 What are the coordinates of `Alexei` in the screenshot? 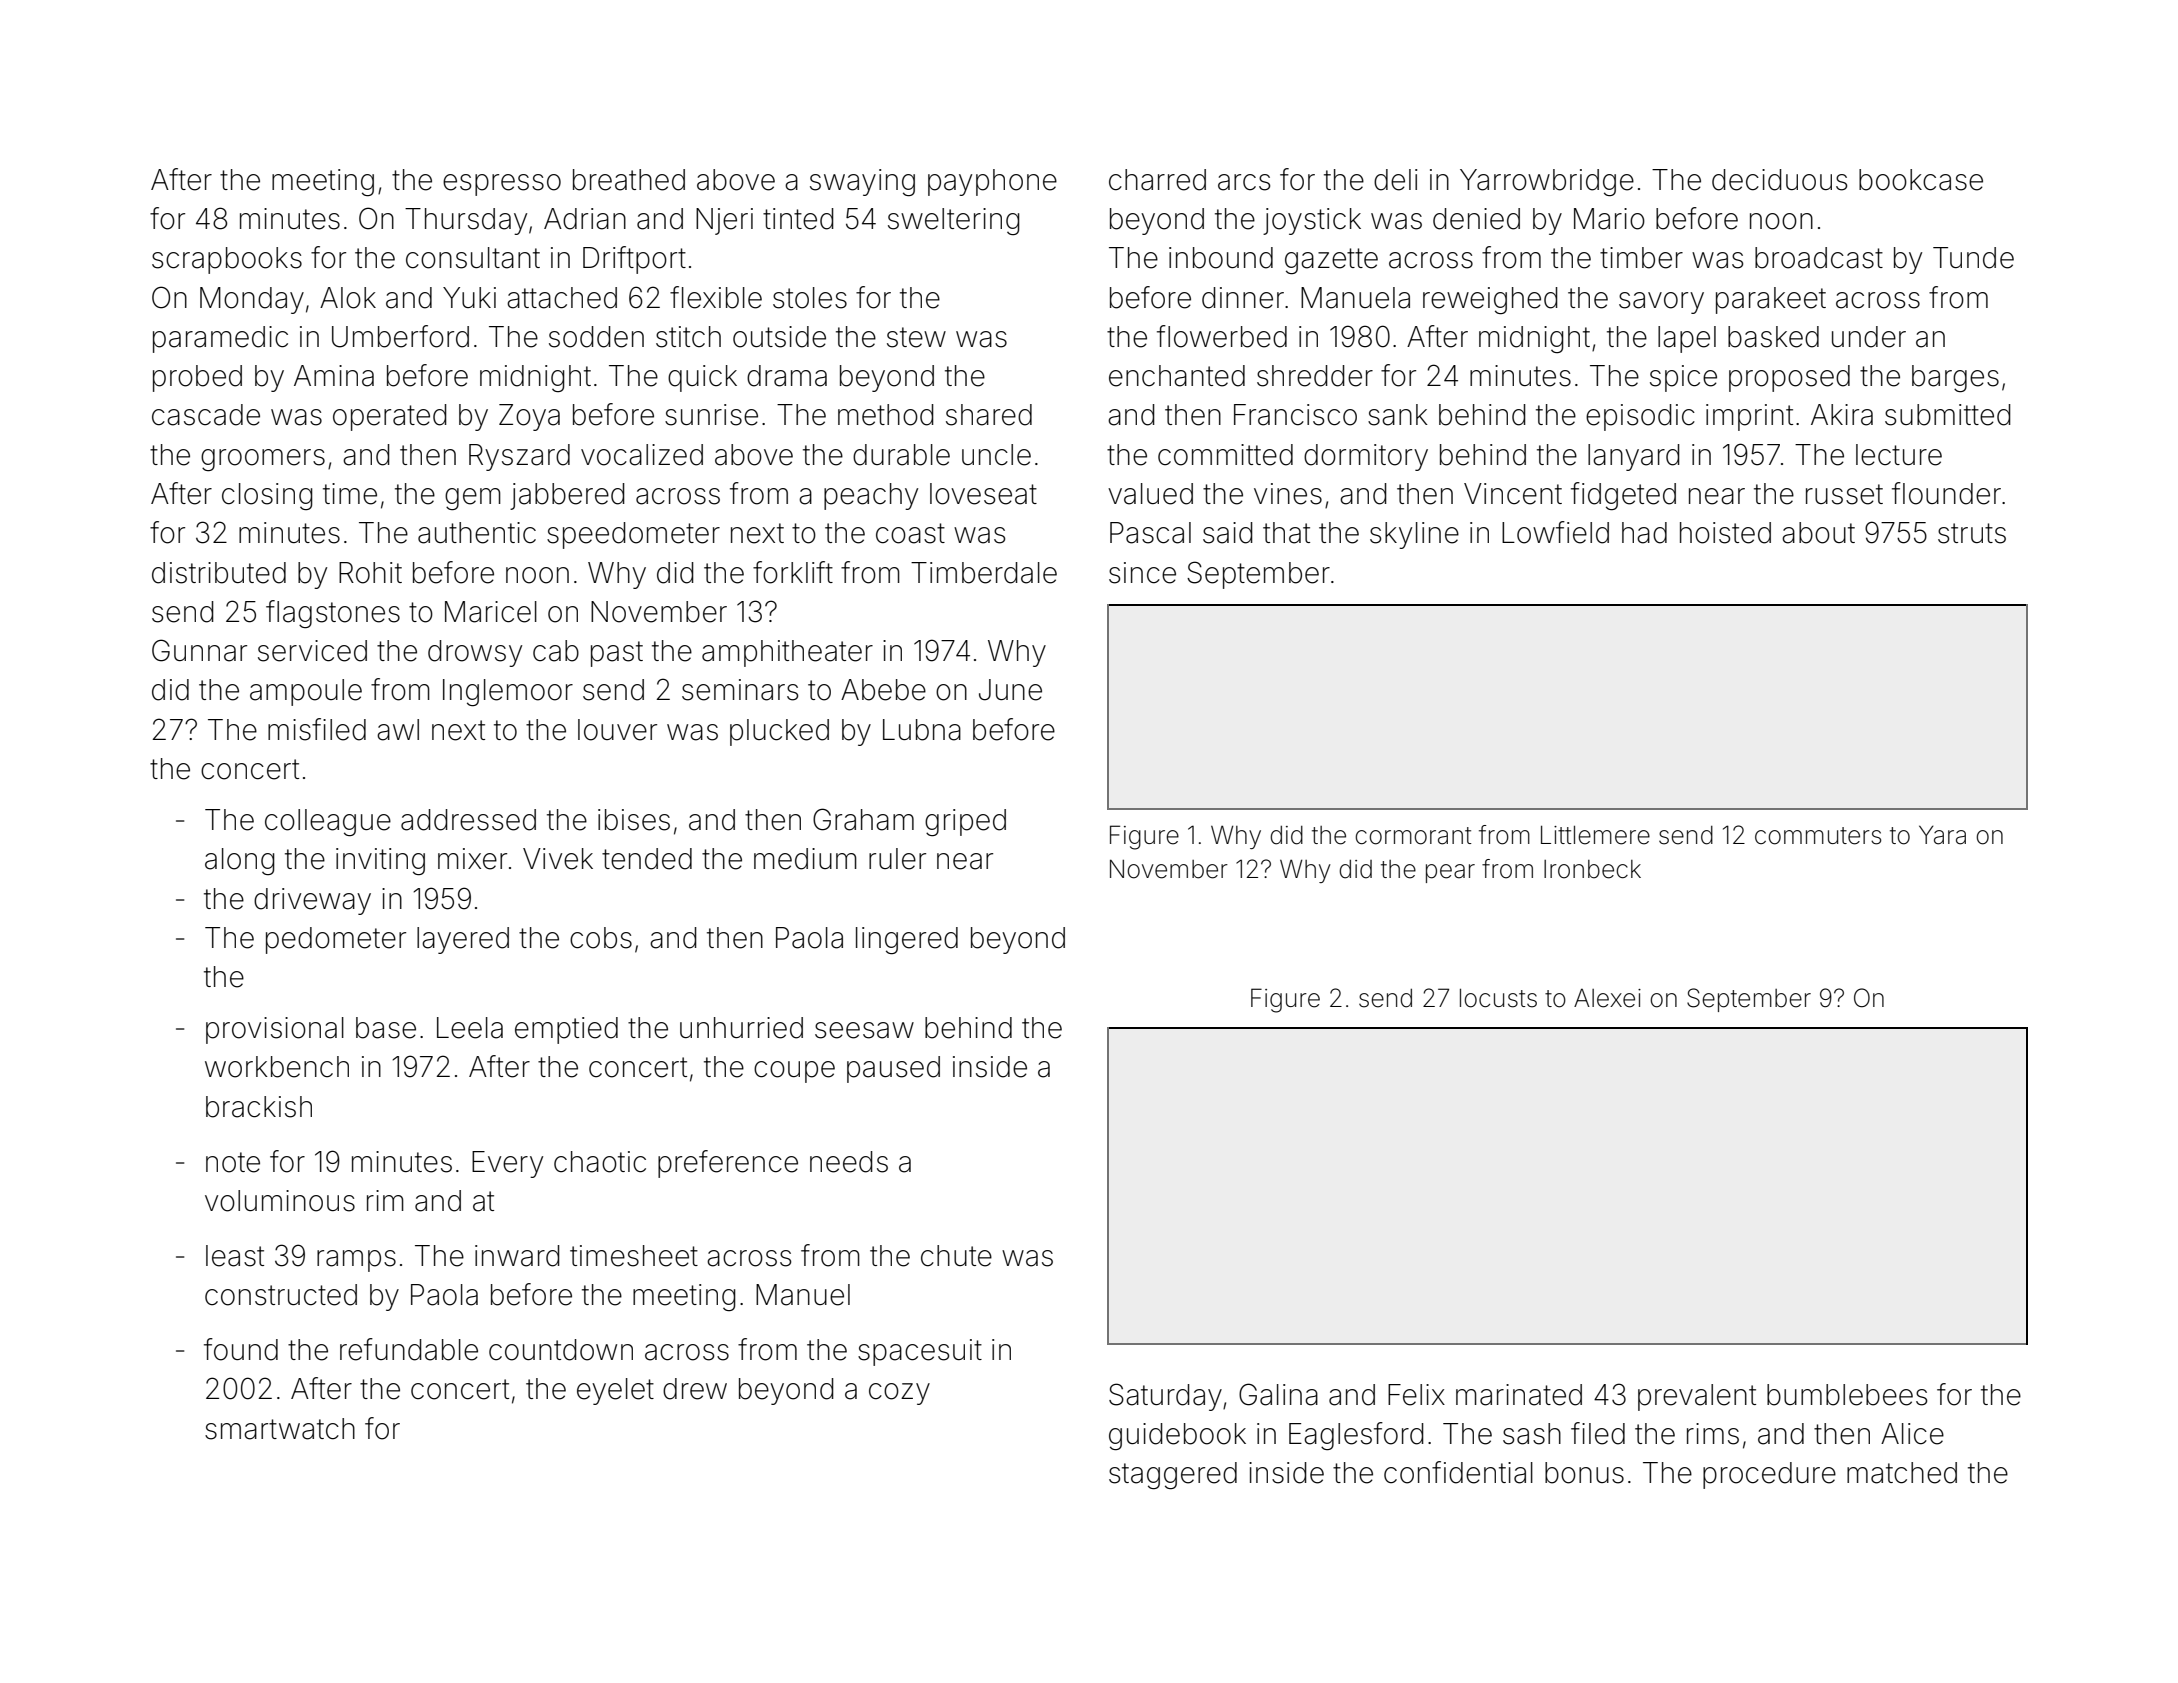 It's located at (1607, 998).
